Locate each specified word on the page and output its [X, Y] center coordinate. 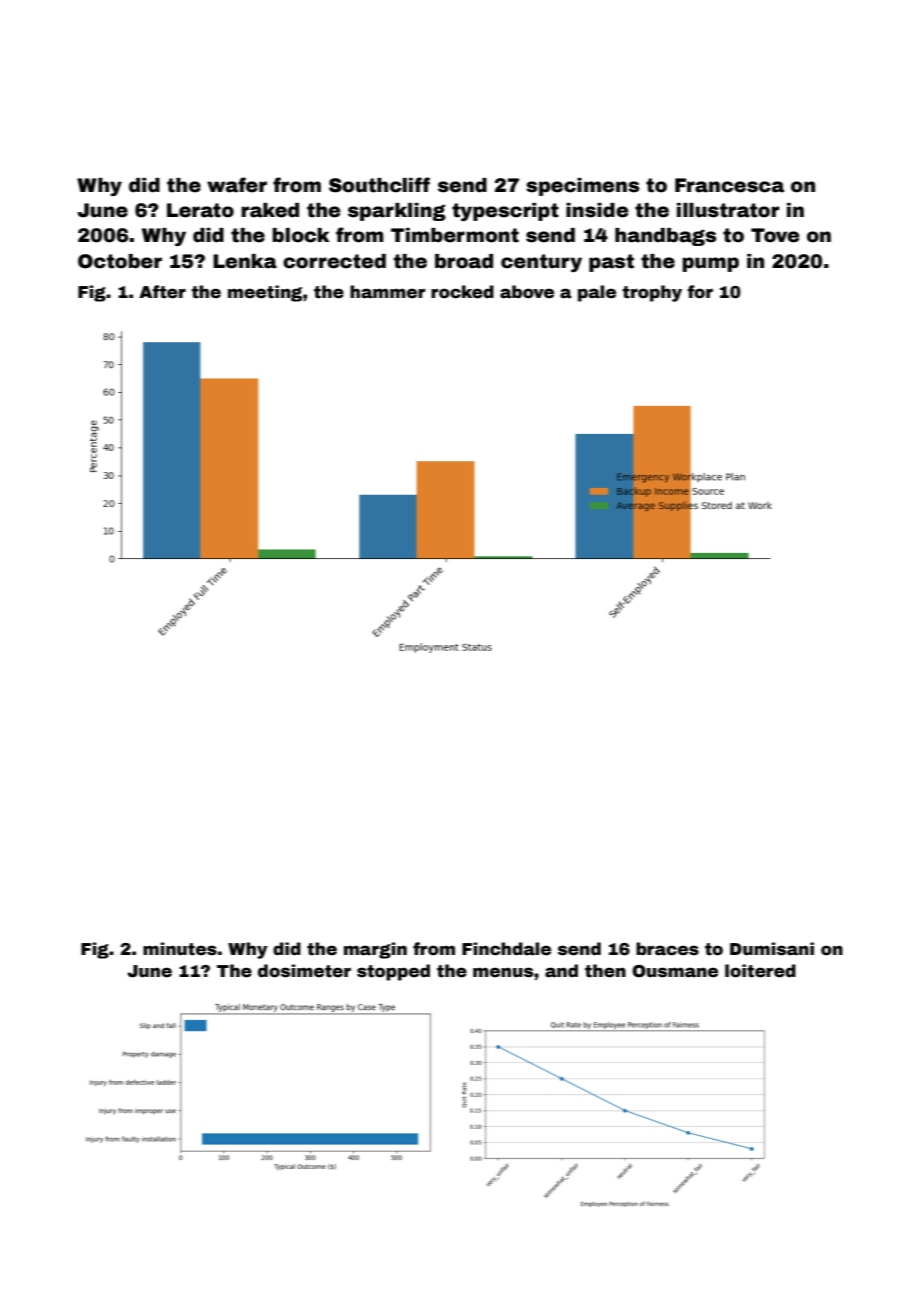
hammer [387, 292]
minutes [180, 949]
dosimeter [304, 971]
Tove [775, 235]
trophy [652, 293]
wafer [237, 185]
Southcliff [379, 185]
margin [375, 950]
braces [667, 949]
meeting [265, 293]
